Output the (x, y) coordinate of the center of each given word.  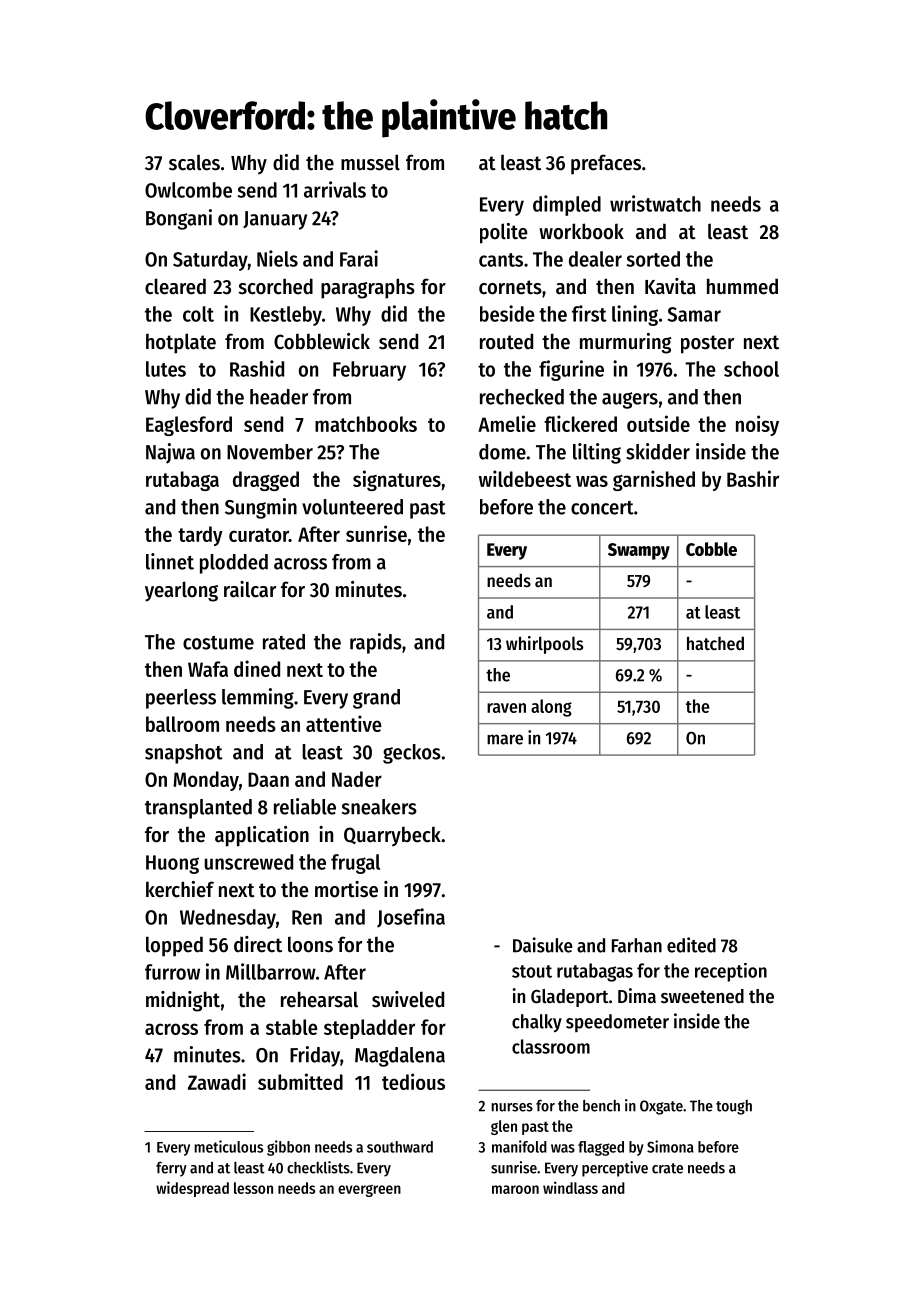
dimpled (567, 205)
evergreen (369, 1191)
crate (667, 1168)
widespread (192, 1189)
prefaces (606, 164)
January (275, 220)
